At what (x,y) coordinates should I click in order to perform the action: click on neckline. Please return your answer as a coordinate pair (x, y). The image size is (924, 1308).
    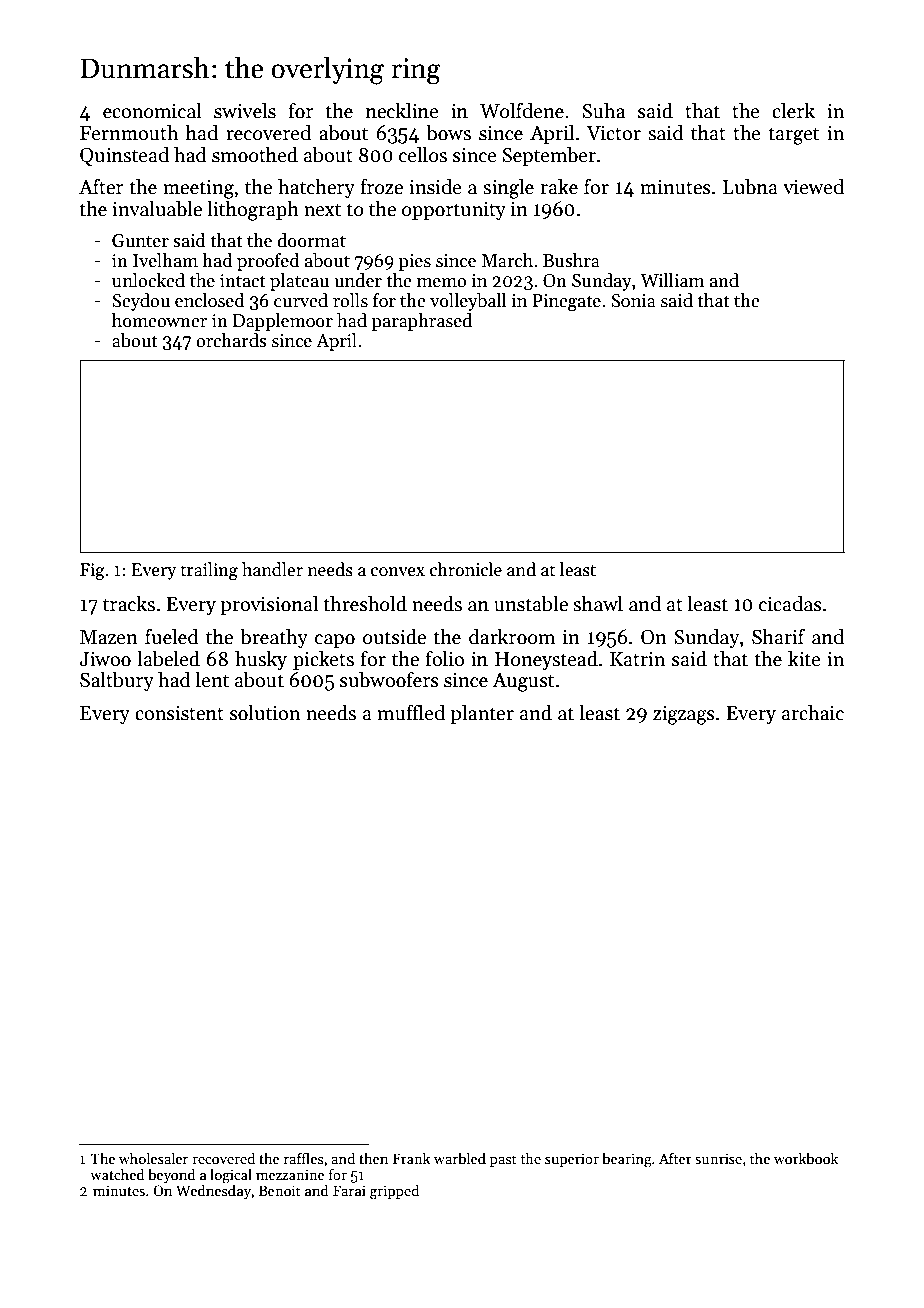
    Looking at the image, I should click on (402, 111).
